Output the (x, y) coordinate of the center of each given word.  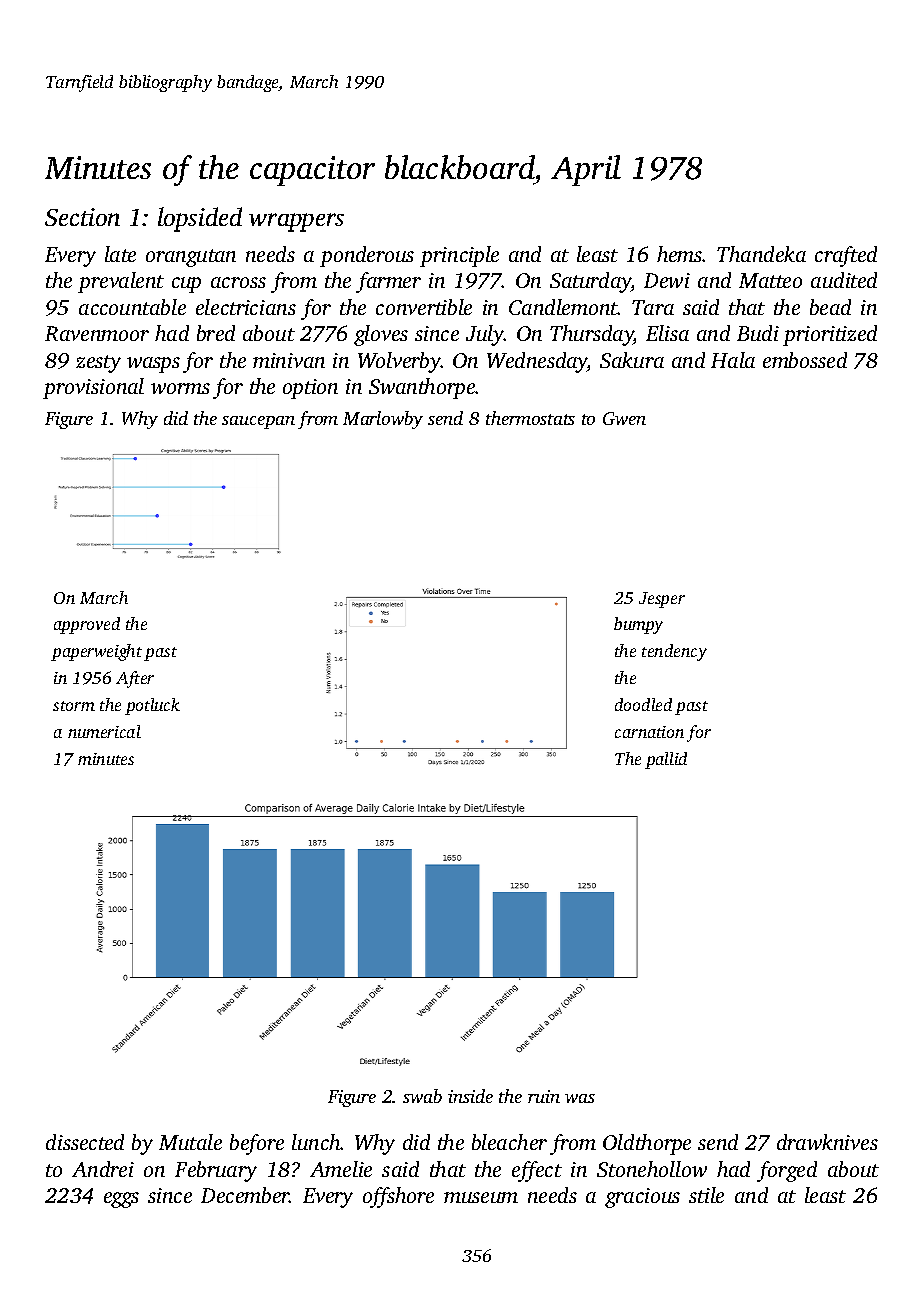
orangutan (191, 258)
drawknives (827, 1142)
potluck (152, 706)
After (135, 679)
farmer (388, 282)
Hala (733, 360)
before (257, 1144)
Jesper (662, 600)
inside (470, 1096)
